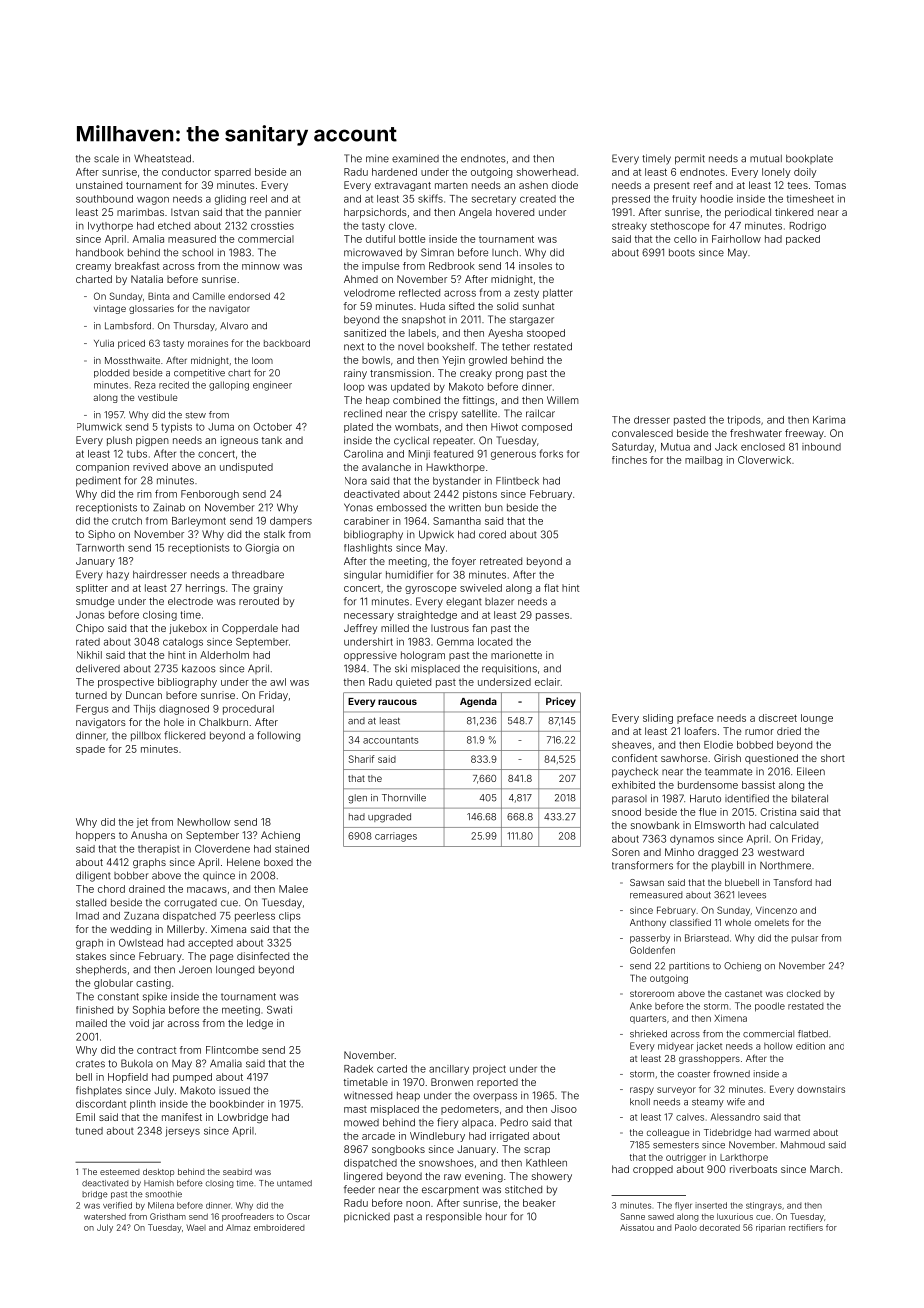 This screenshot has height=1308, width=924. What do you see at coordinates (517, 481) in the screenshot?
I see `Flintbeck` at bounding box center [517, 481].
